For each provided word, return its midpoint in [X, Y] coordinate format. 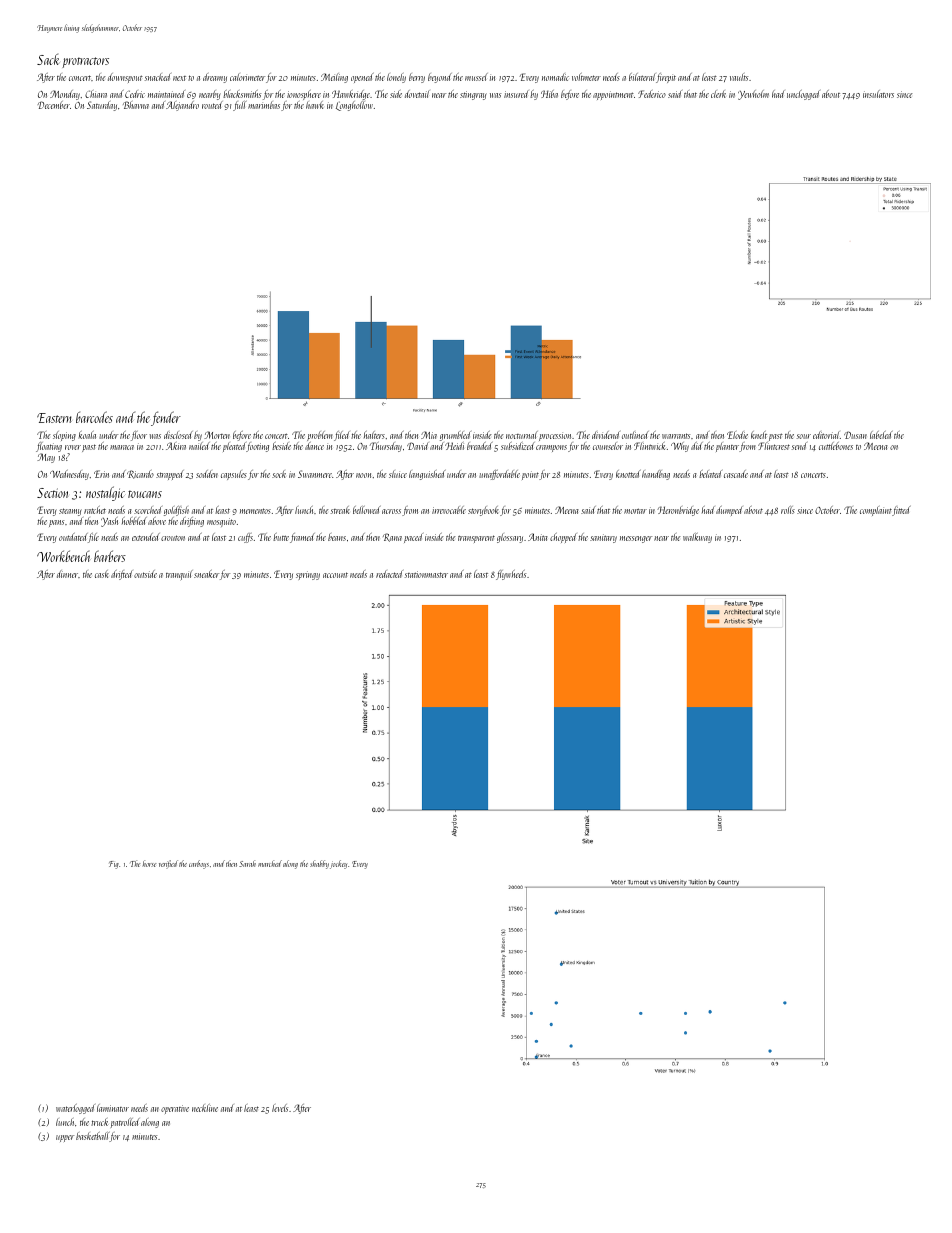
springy [308, 575]
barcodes [94, 417]
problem [320, 436]
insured [516, 94]
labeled [881, 435]
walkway [697, 538]
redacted [389, 574]
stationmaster [426, 574]
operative [175, 1109]
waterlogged [75, 1109]
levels [280, 1108]
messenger [636, 539]
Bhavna [136, 105]
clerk [718, 94]
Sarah [247, 863]
